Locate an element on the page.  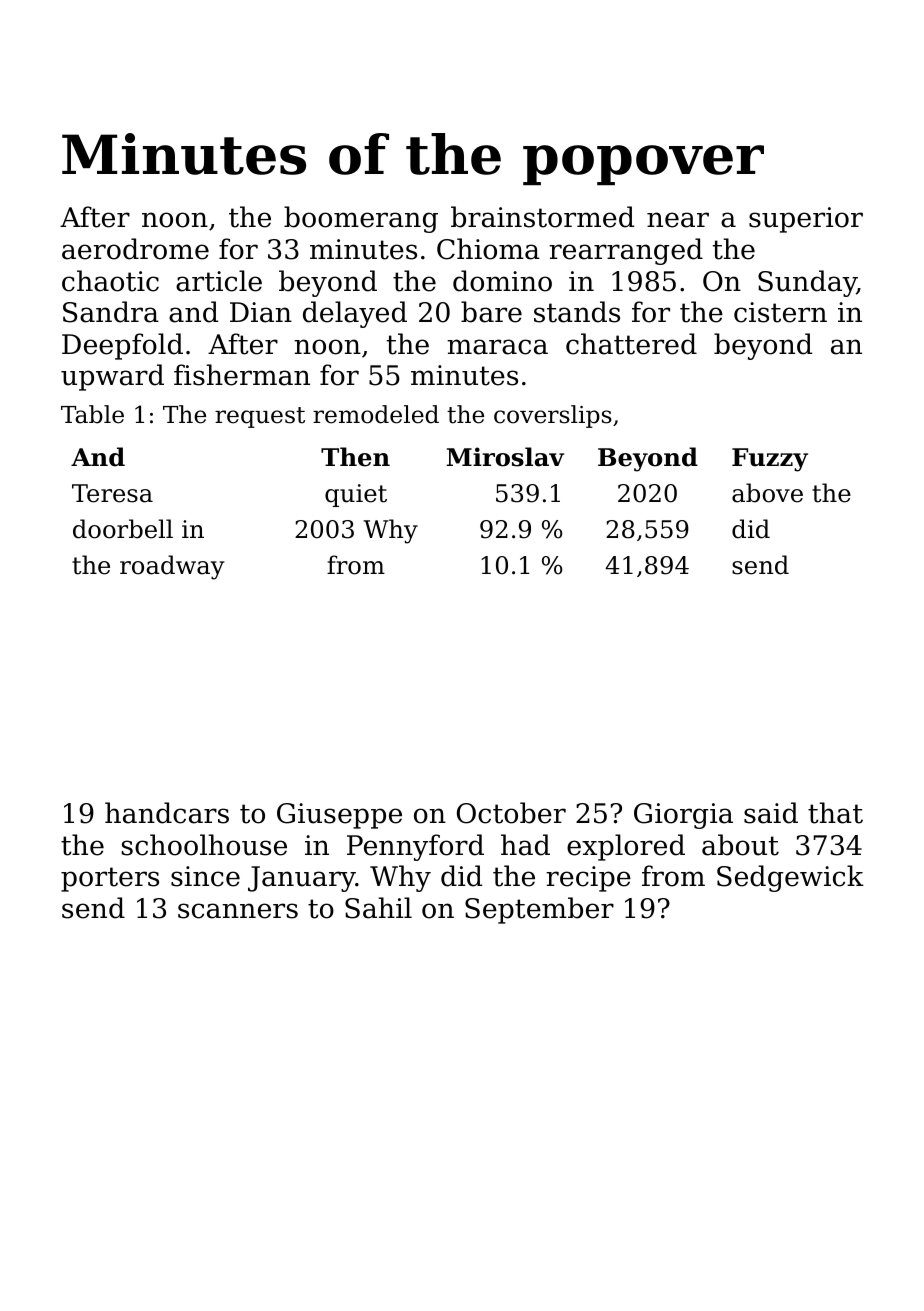
upward is located at coordinates (112, 377).
